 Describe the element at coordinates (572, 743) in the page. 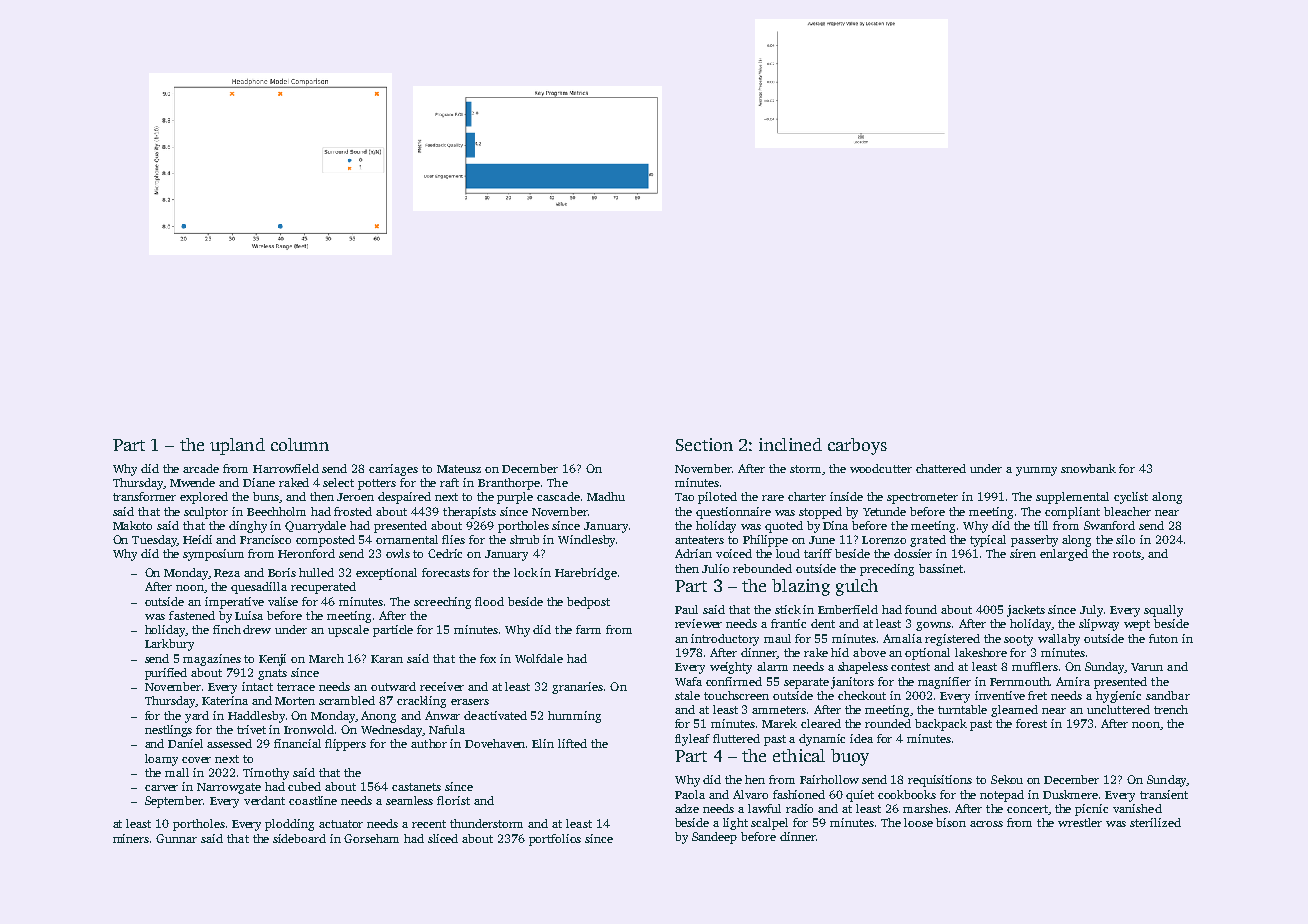

I see `lifted` at that location.
